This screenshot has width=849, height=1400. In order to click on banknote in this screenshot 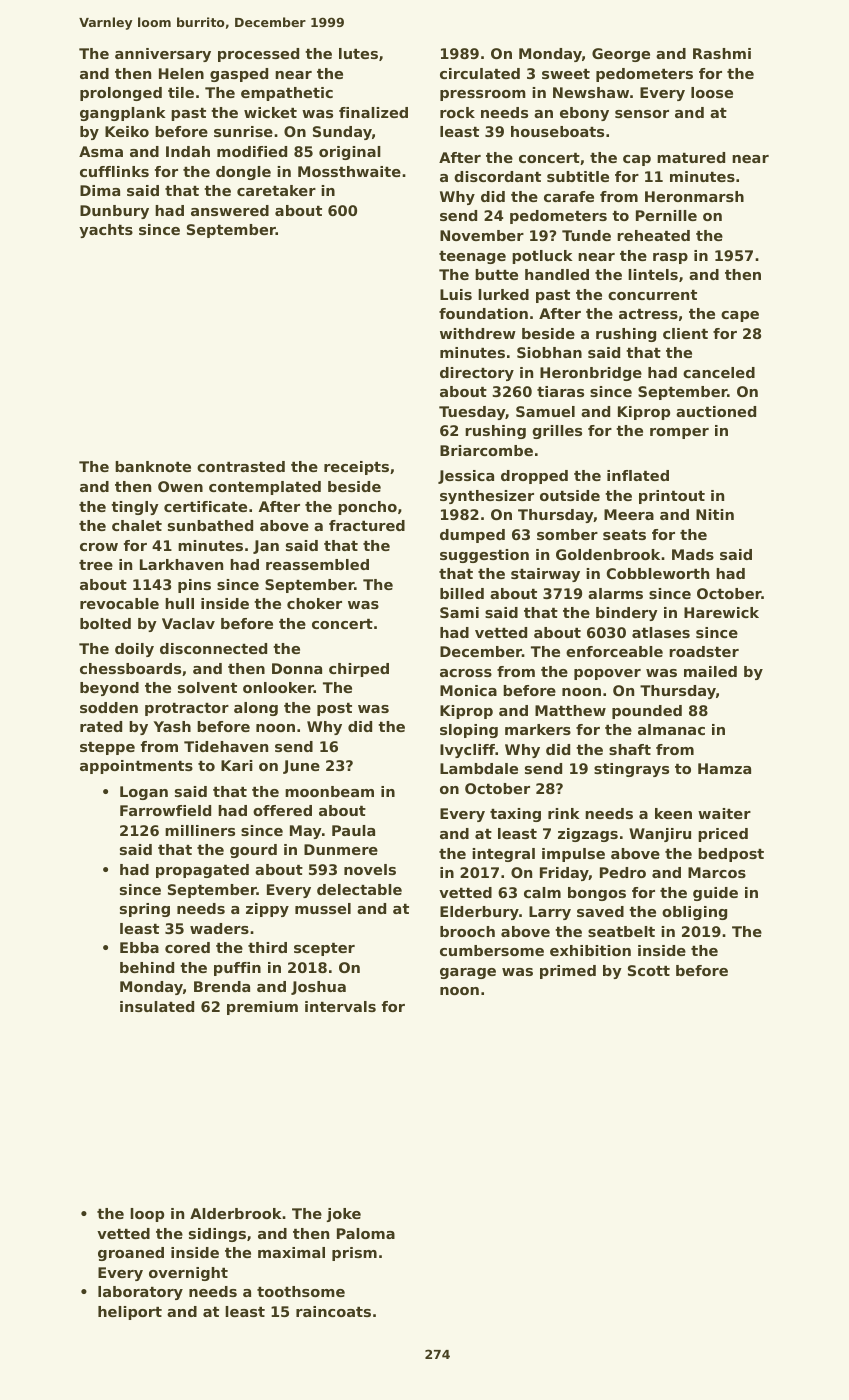, I will do `click(153, 466)`.
